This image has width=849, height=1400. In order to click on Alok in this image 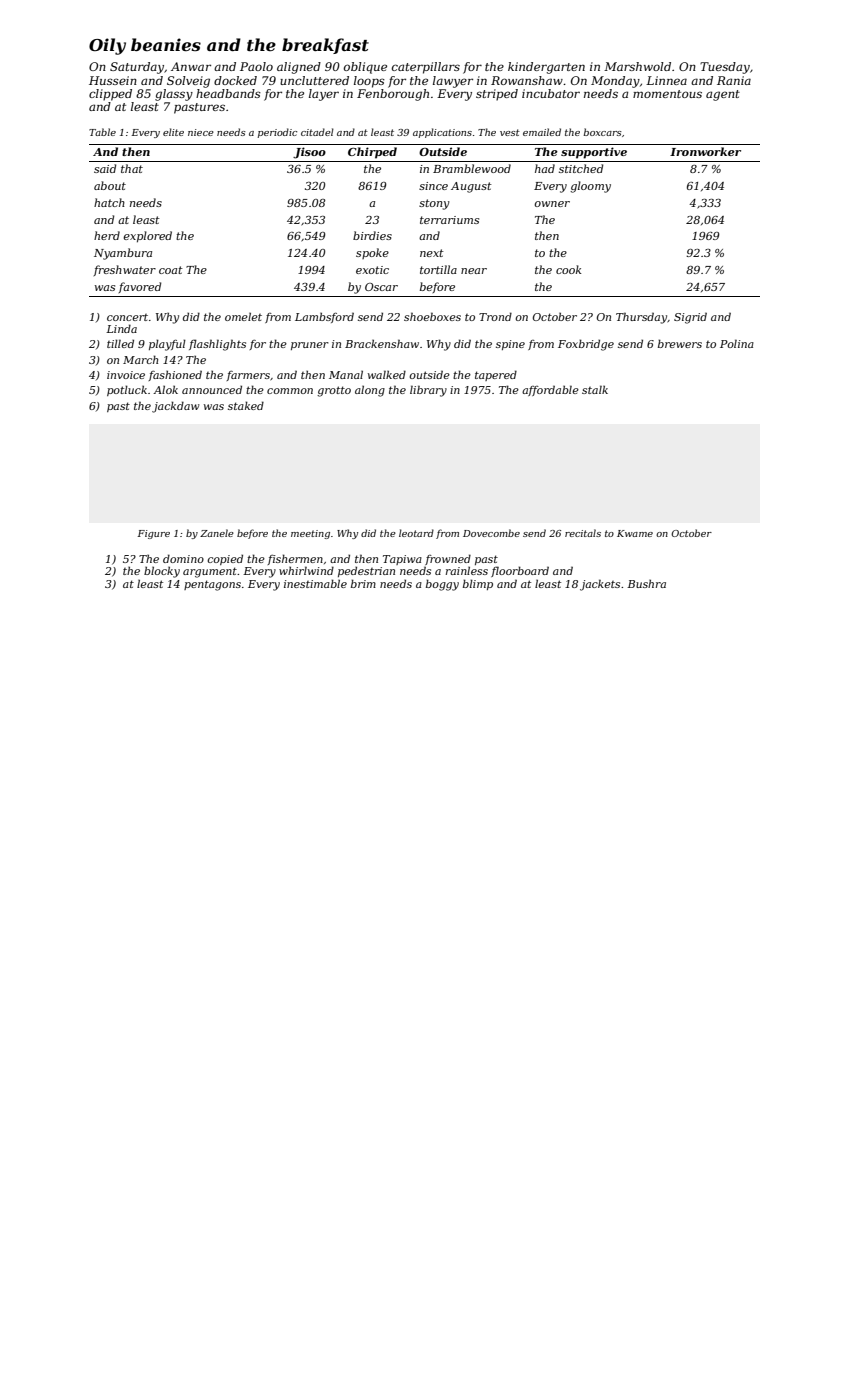, I will do `click(165, 390)`.
